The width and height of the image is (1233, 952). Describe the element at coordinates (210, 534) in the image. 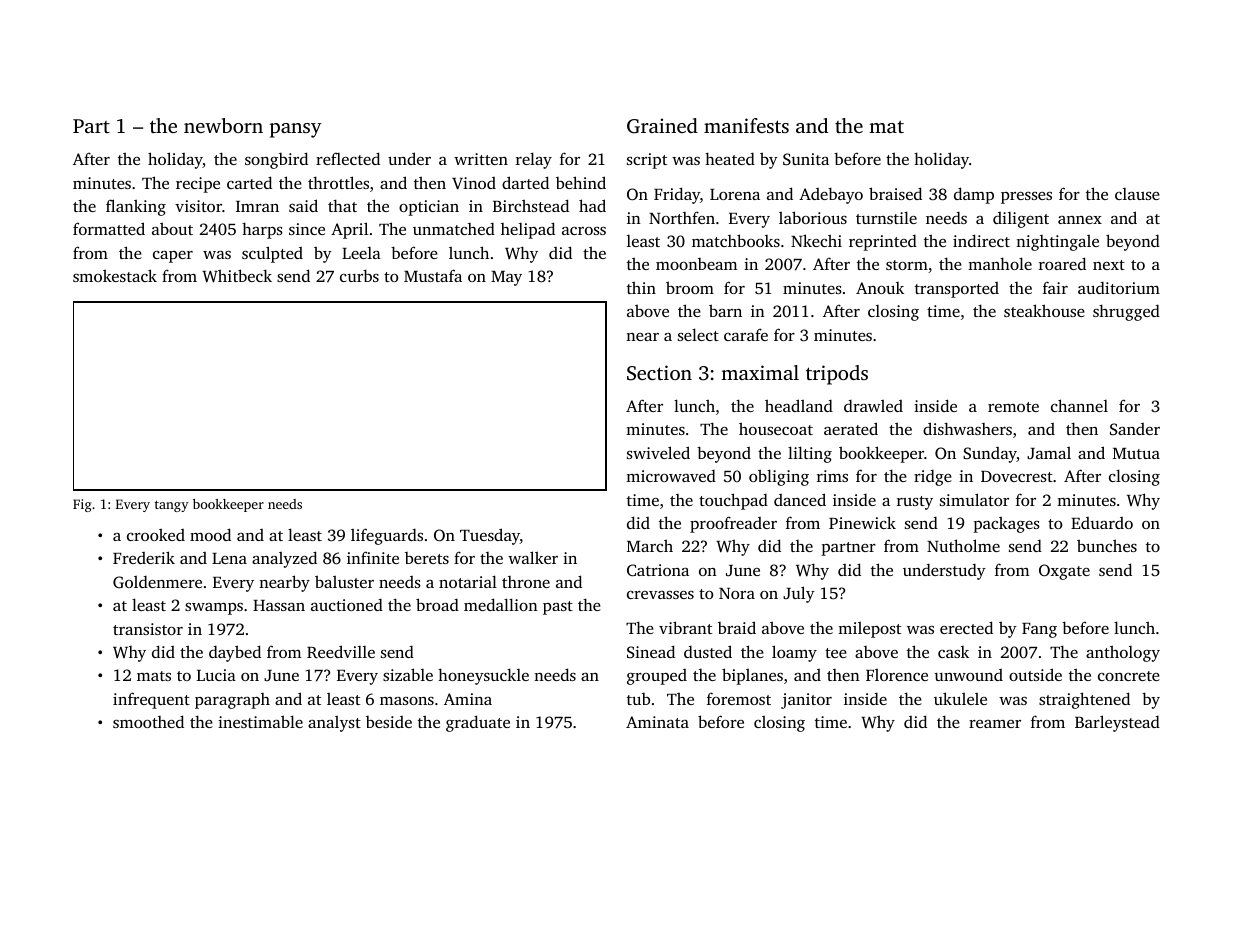

I see `mood` at that location.
